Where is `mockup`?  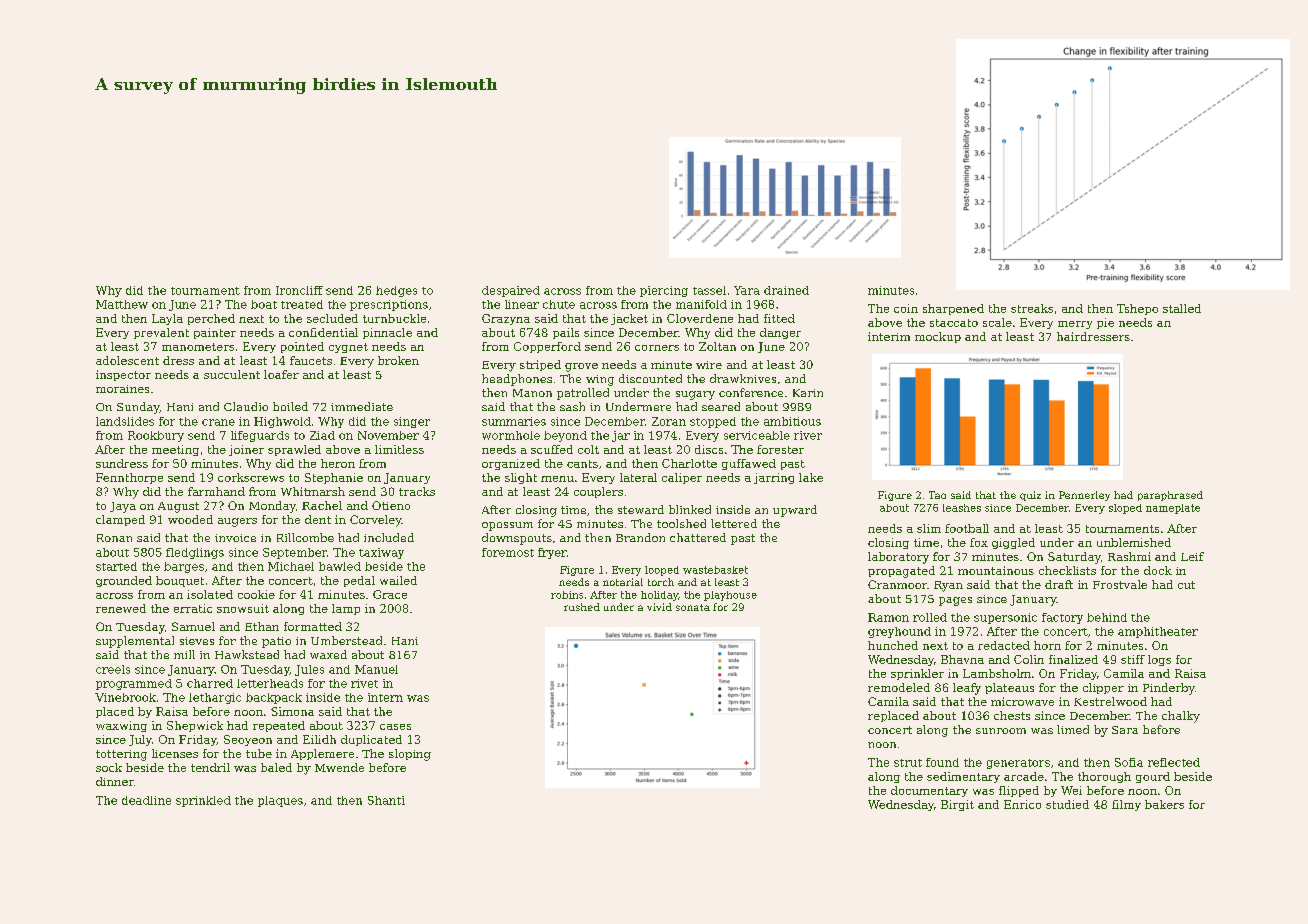 mockup is located at coordinates (938, 337).
